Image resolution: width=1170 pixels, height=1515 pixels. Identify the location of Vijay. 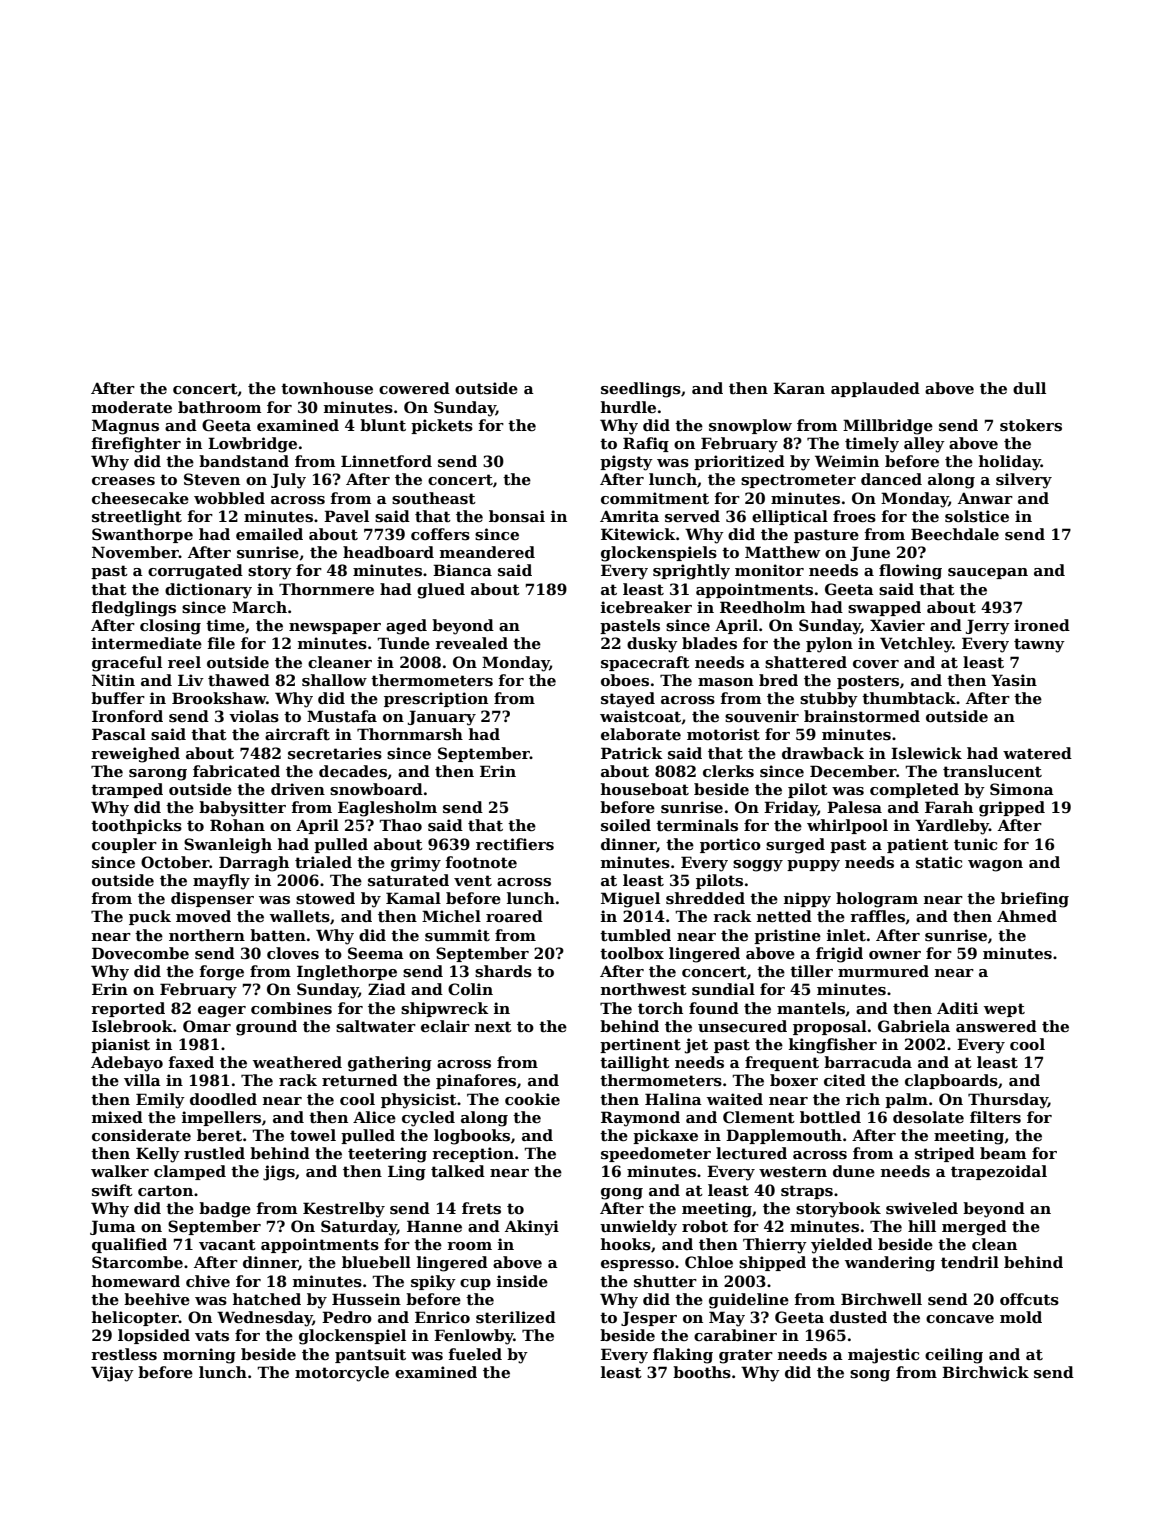
(112, 1374).
